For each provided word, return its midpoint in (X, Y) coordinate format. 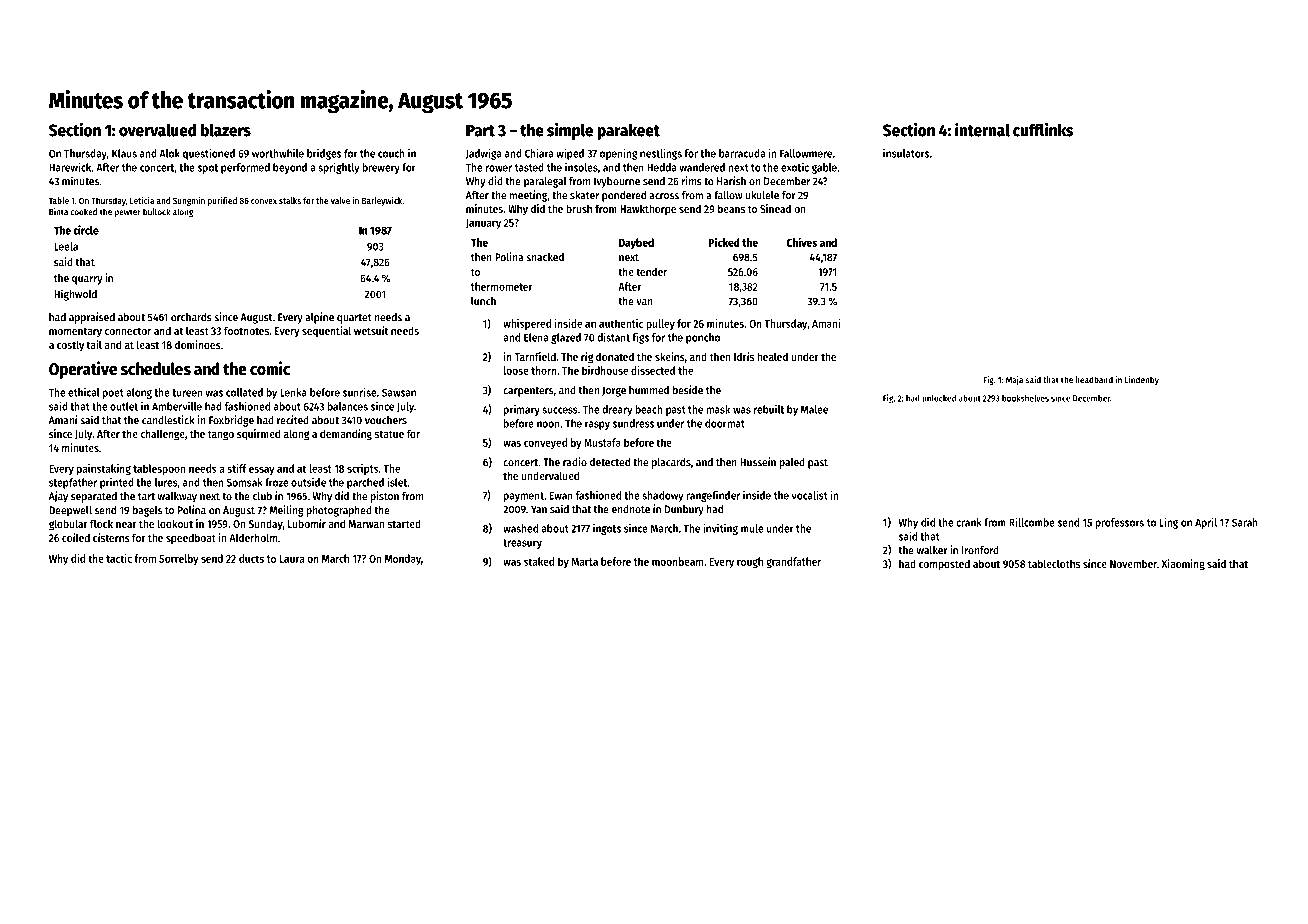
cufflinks (1043, 129)
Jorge (614, 391)
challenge (162, 435)
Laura (292, 559)
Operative (83, 370)
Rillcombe (1032, 522)
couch (391, 153)
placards (671, 463)
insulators (906, 153)
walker (932, 550)
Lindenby (1142, 380)
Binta (58, 212)
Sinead (775, 208)
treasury (522, 544)
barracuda (742, 153)
